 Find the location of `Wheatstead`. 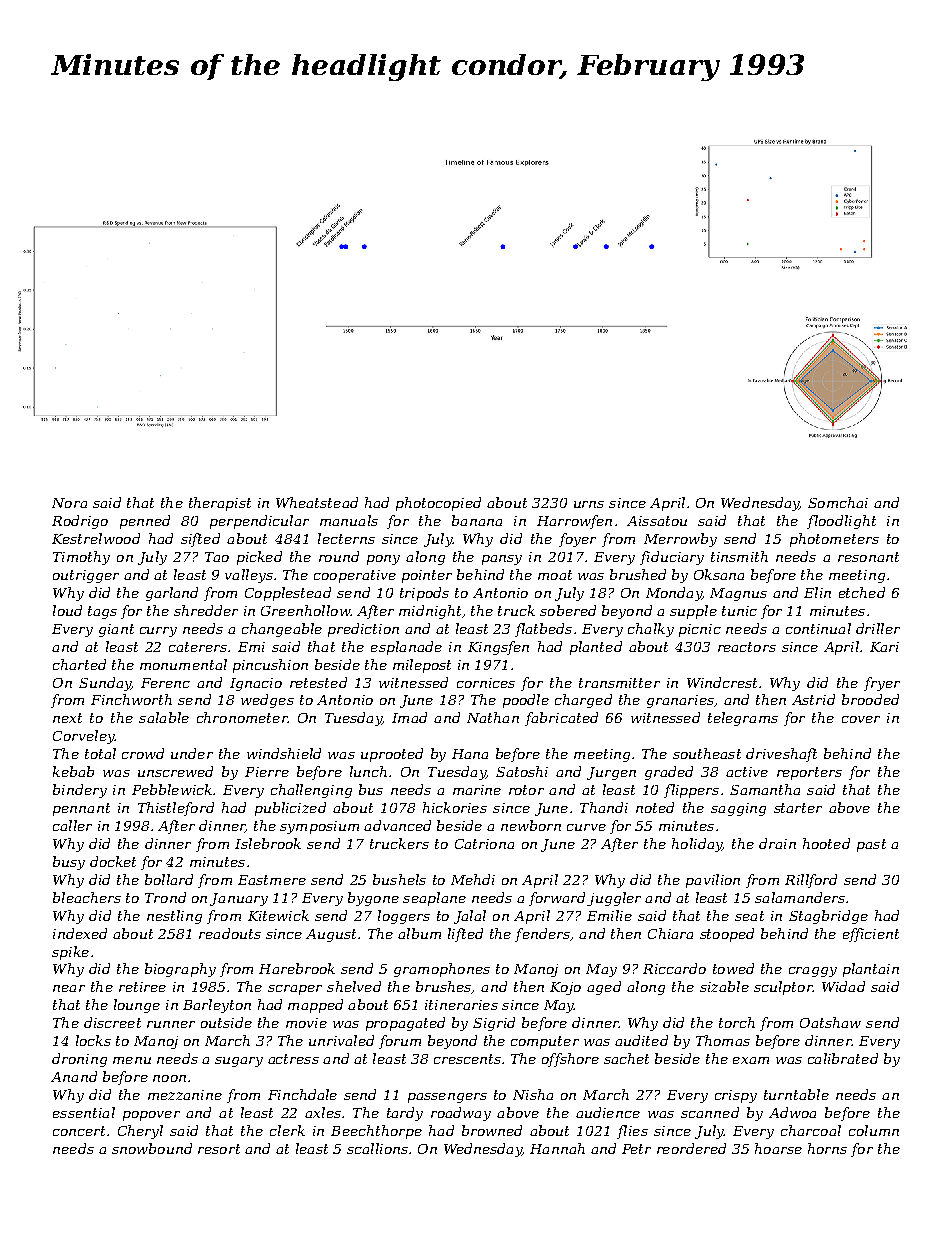

Wheatstead is located at coordinates (317, 502).
